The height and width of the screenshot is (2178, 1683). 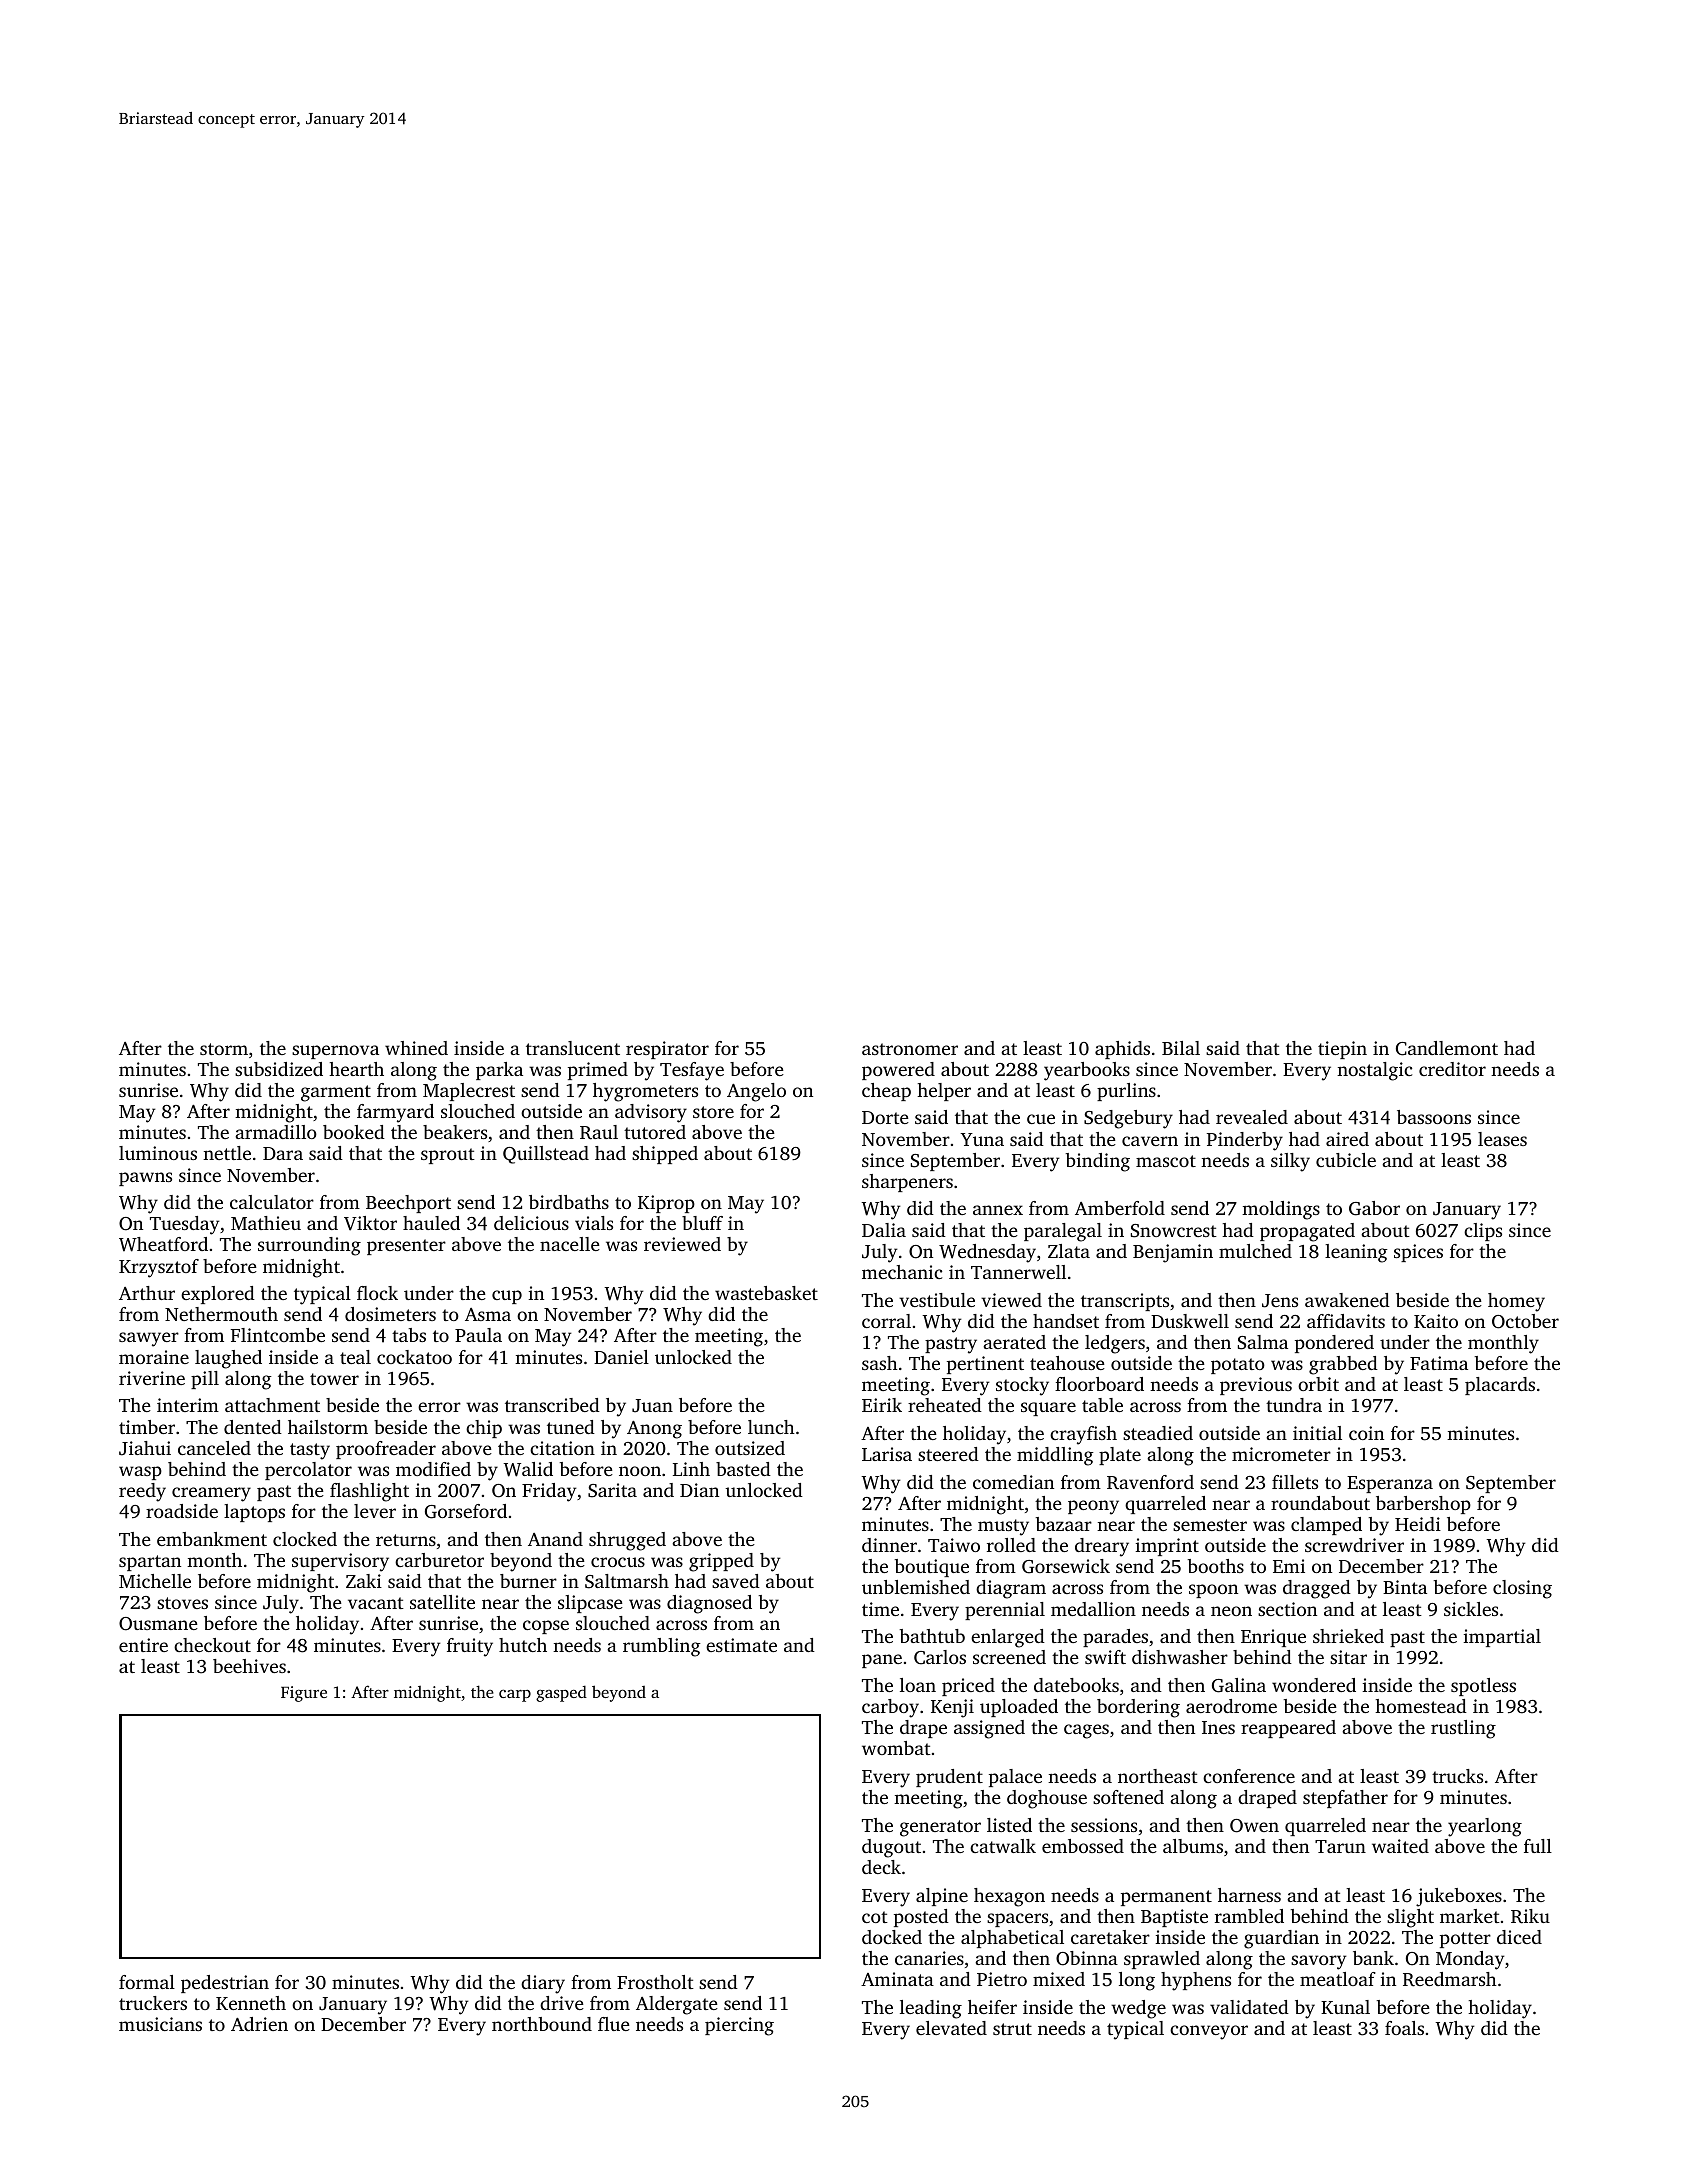 I want to click on cavern, so click(x=1150, y=1141).
